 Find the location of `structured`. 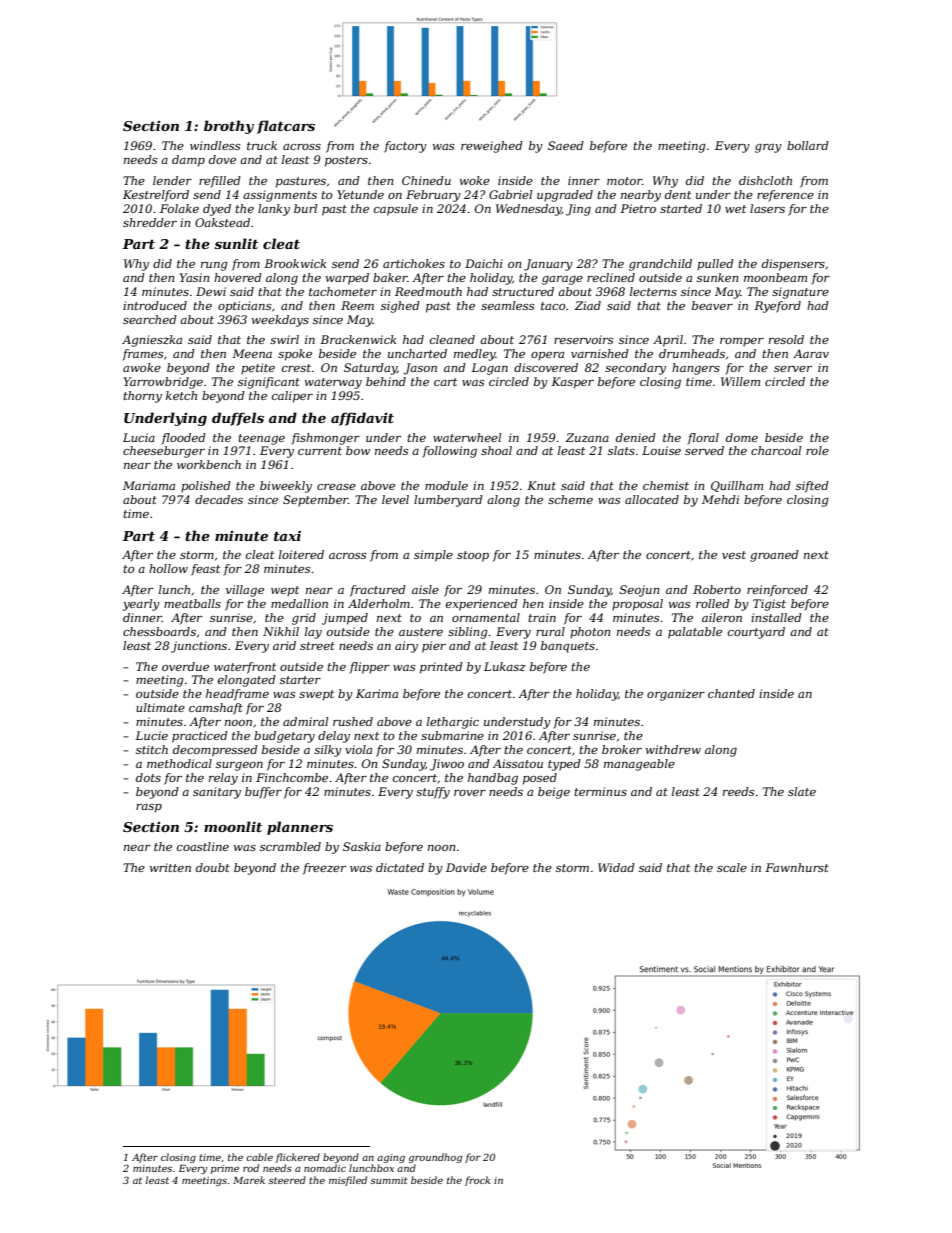

structured is located at coordinates (523, 291).
